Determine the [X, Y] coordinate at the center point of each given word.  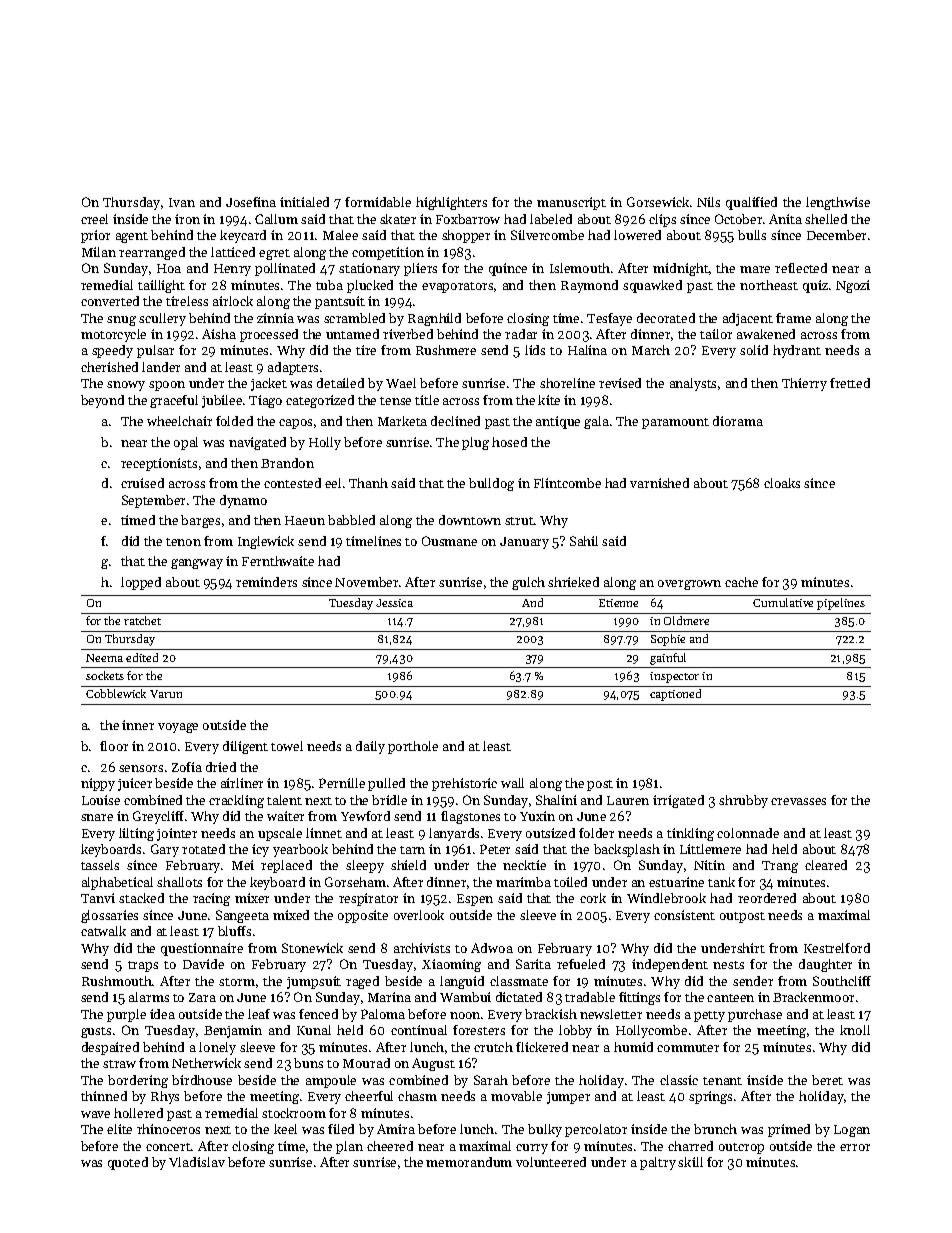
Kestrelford [837, 948]
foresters [479, 1030]
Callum [276, 219]
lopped [141, 583]
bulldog [491, 484]
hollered [138, 1113]
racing [211, 899]
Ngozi [853, 286]
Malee [340, 235]
